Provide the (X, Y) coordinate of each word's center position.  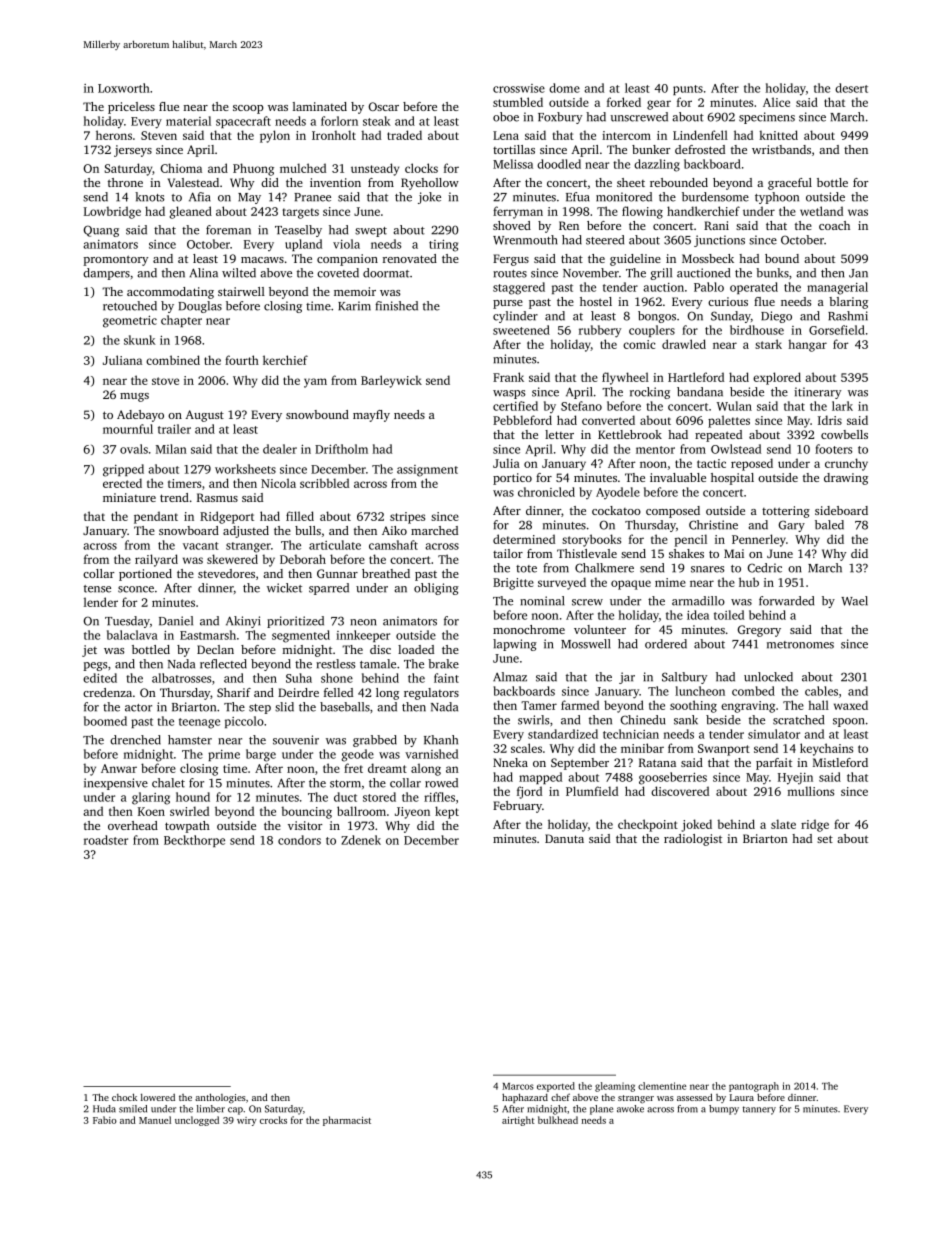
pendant (156, 517)
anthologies (220, 1098)
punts (688, 90)
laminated (320, 106)
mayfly (371, 416)
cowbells (844, 434)
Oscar (384, 106)
